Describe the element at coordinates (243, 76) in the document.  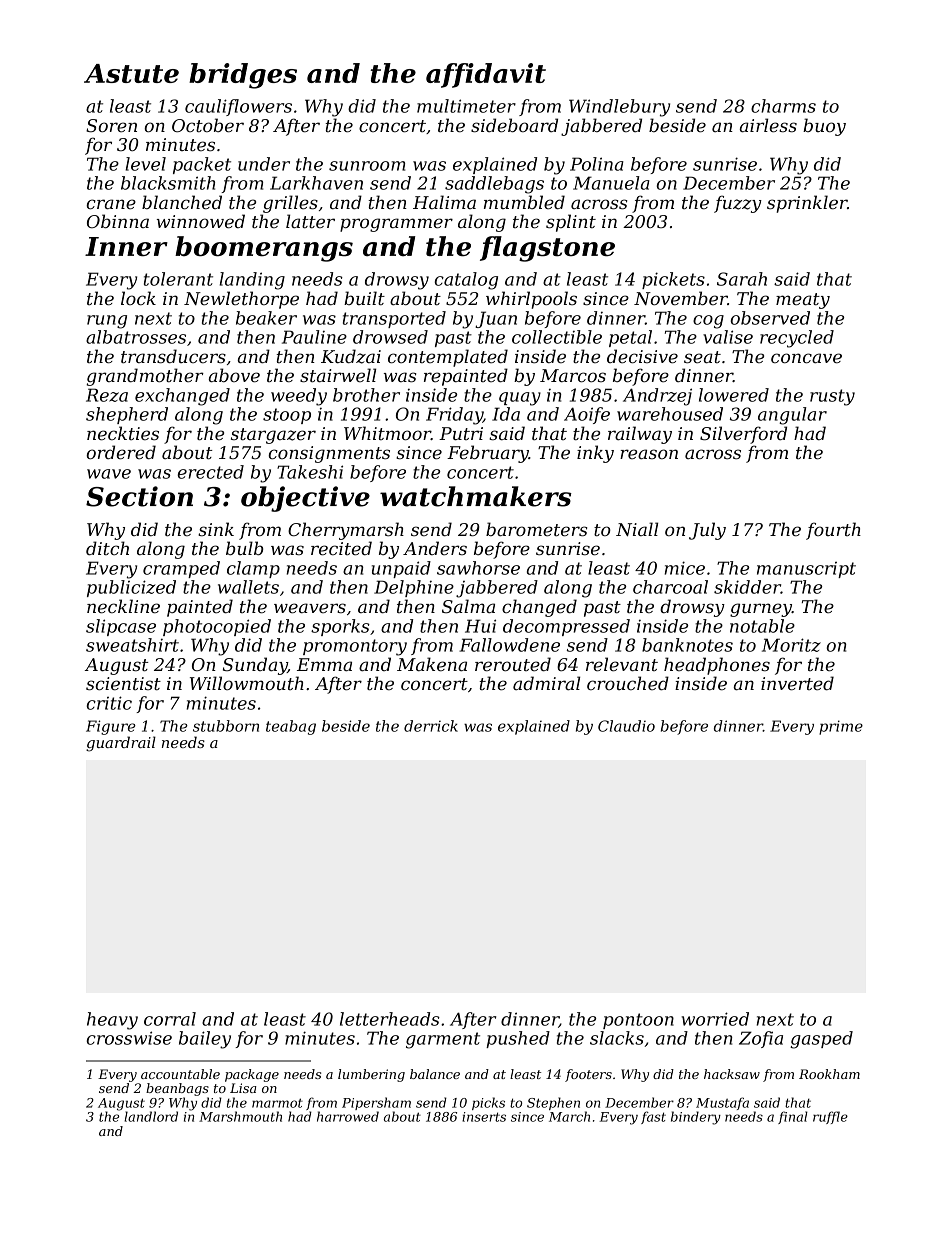
I see `bridges` at that location.
